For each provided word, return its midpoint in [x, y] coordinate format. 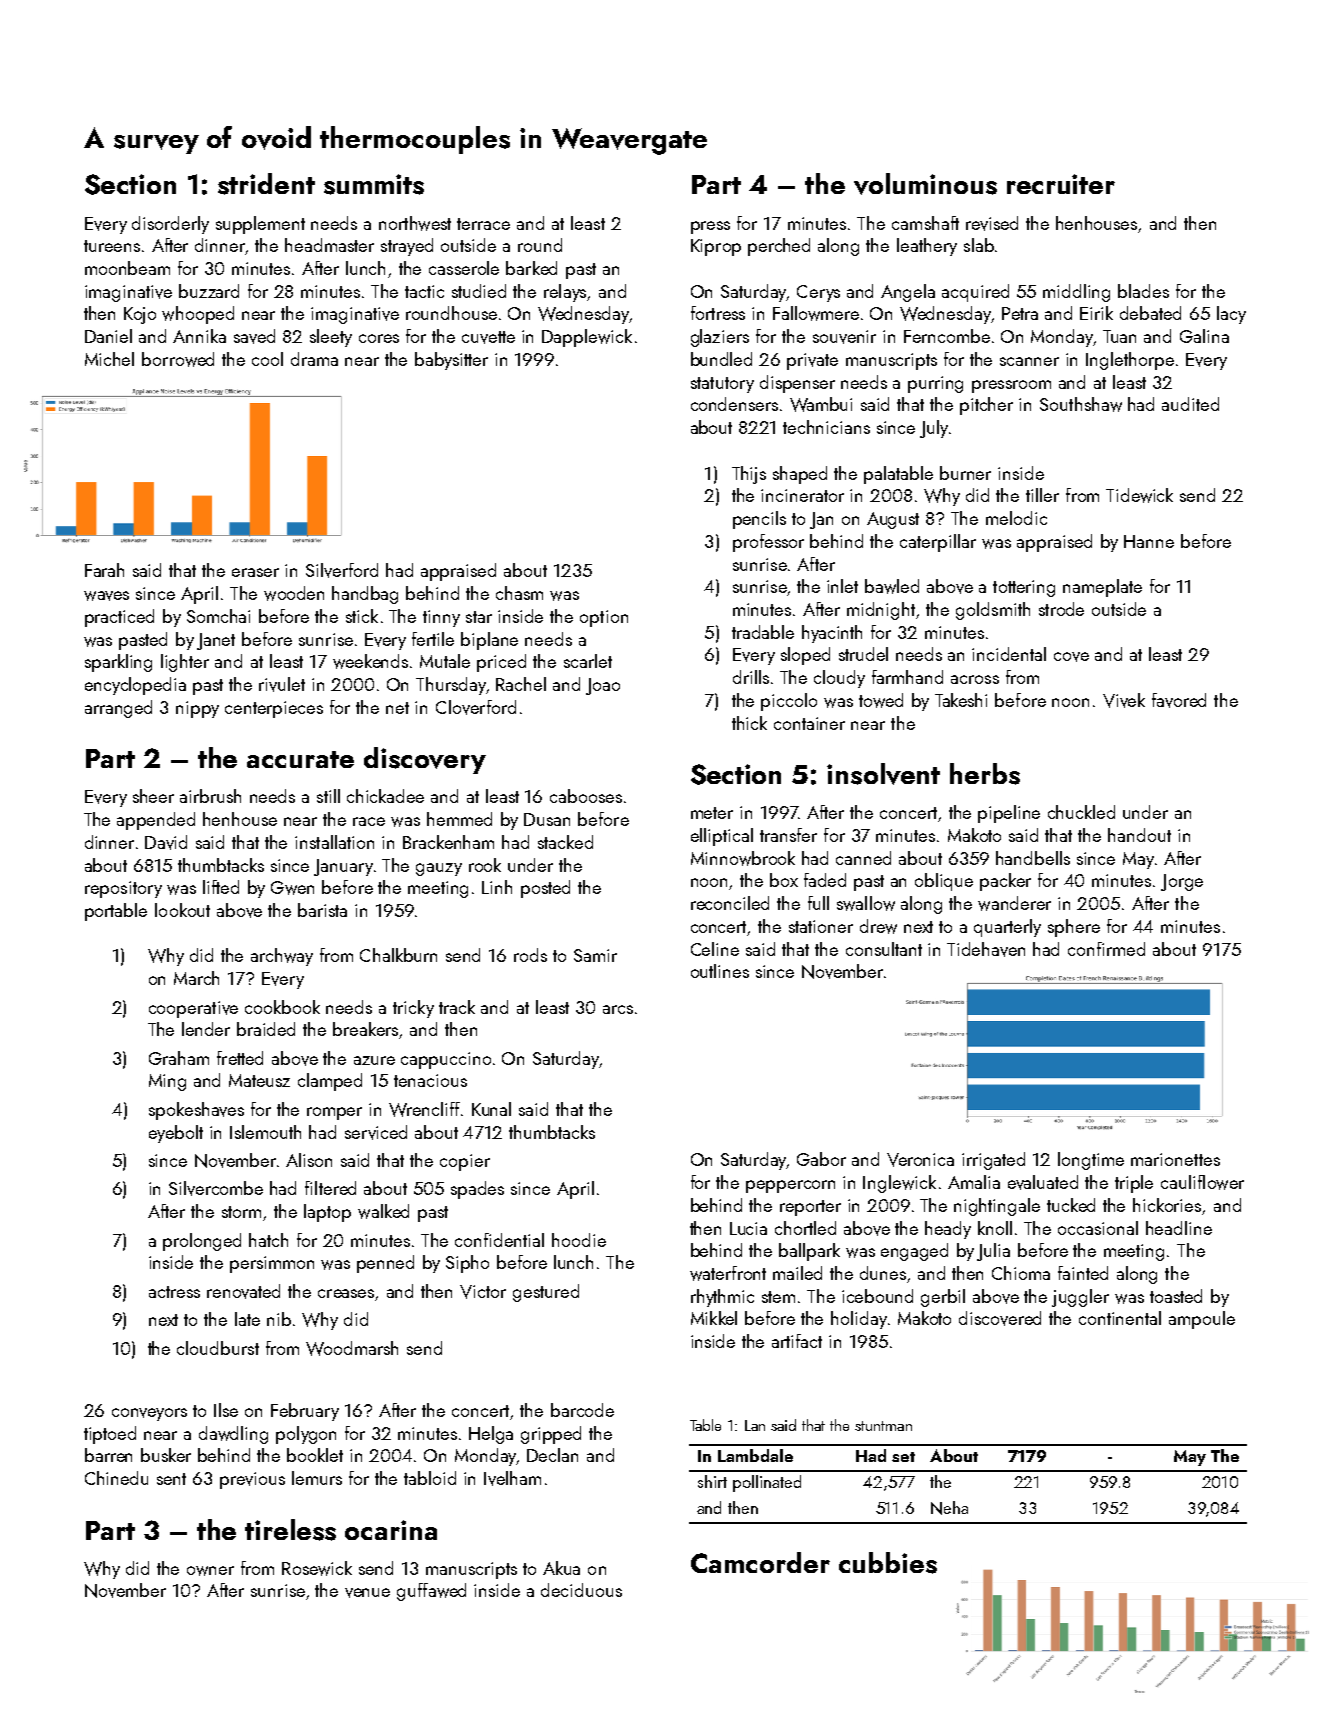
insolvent [883, 774]
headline [1179, 1228]
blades [1143, 291]
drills [751, 677]
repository [123, 889]
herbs [985, 774]
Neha [949, 1508]
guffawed [431, 1592]
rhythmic [722, 1298]
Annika [199, 336]
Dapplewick [587, 338]
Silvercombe [216, 1188]
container [809, 723]
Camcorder [760, 1562]
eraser [255, 572]
